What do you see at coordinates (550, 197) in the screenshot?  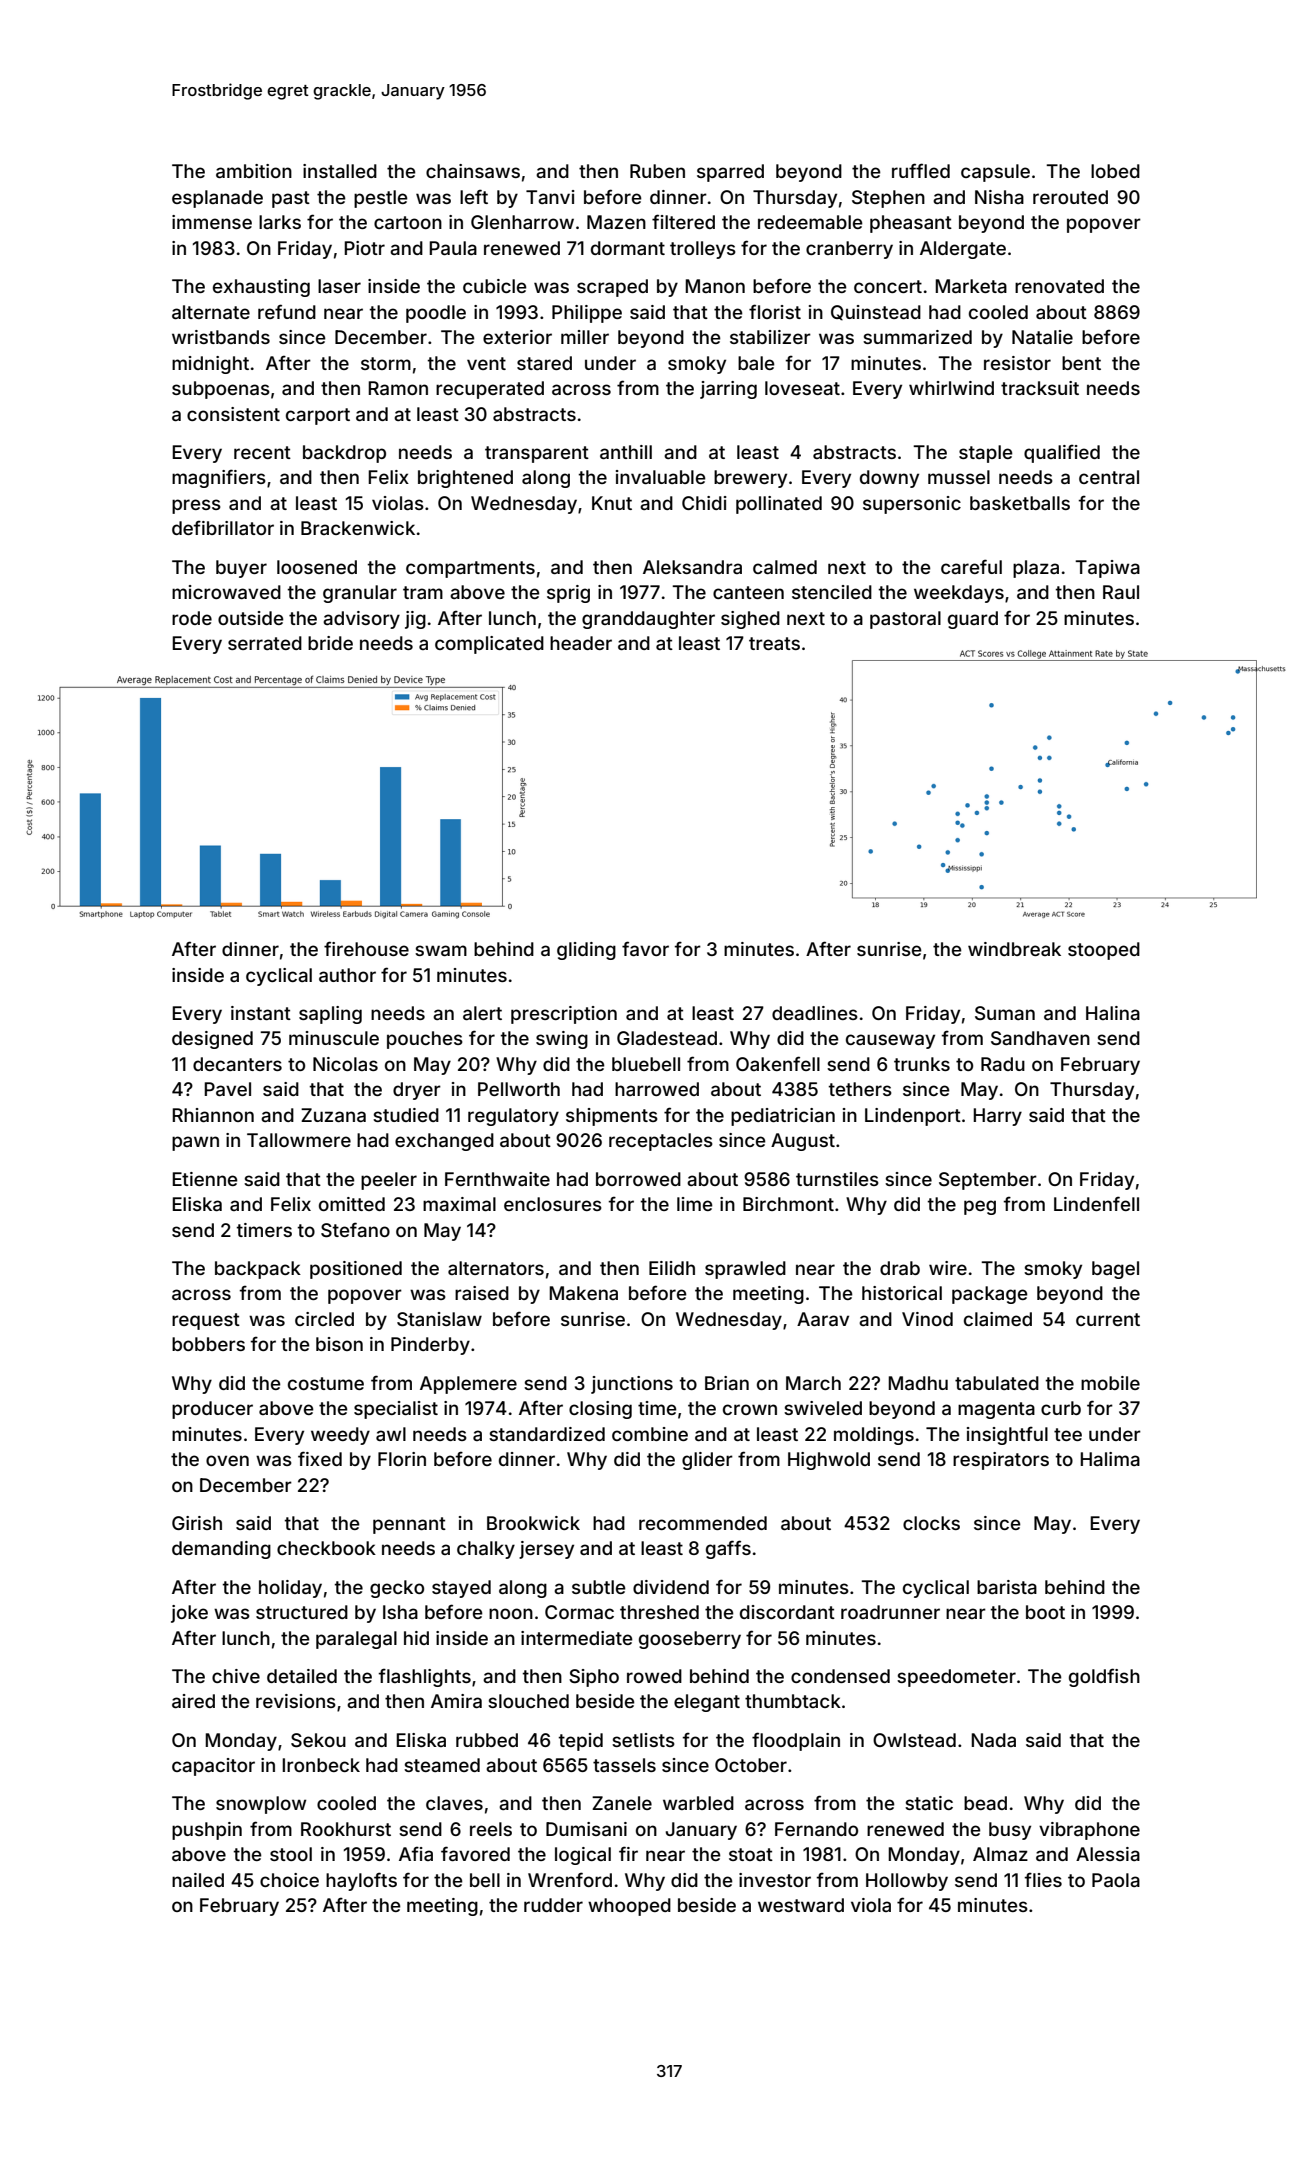 I see `Tanvi` at bounding box center [550, 197].
